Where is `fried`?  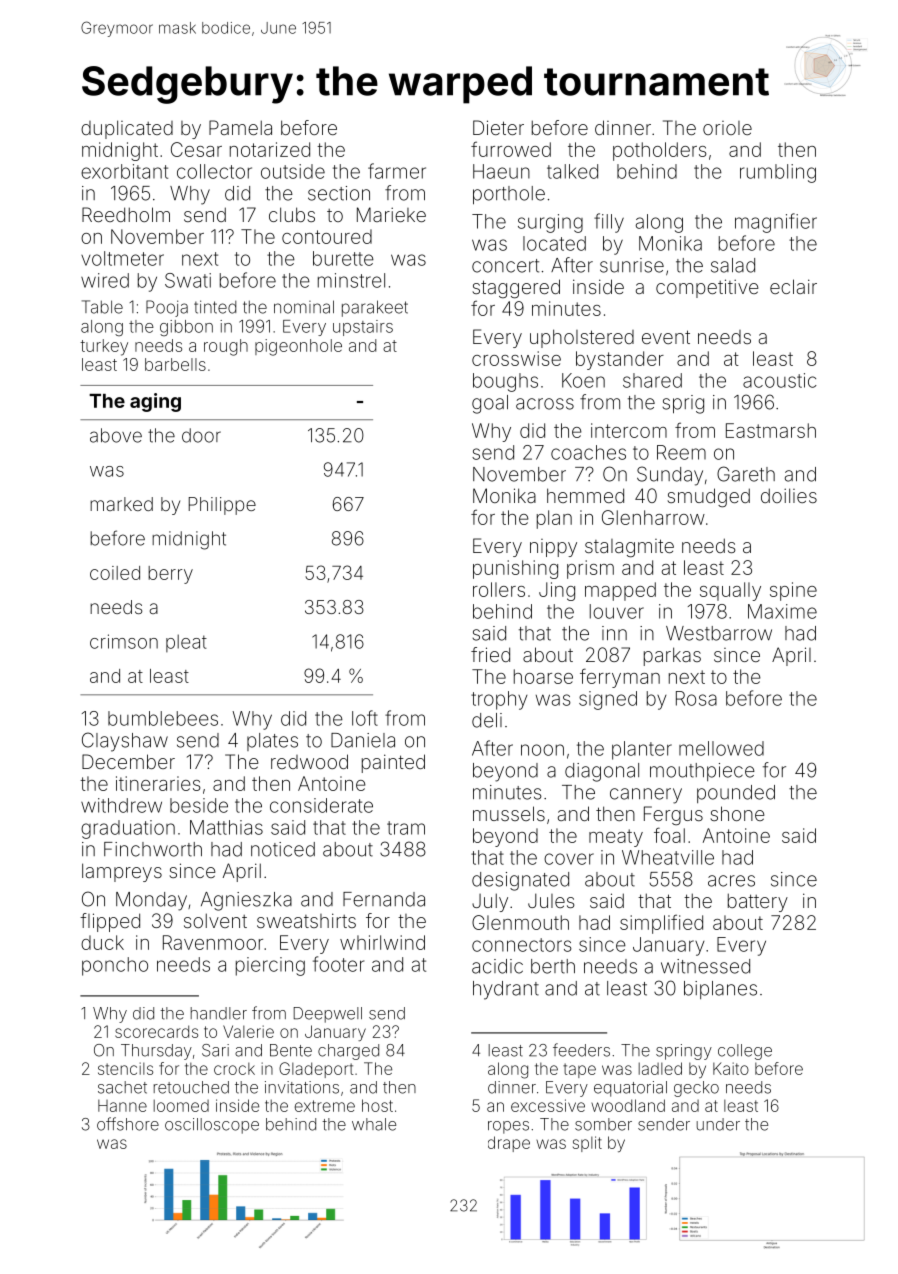
fried is located at coordinates (490, 654).
